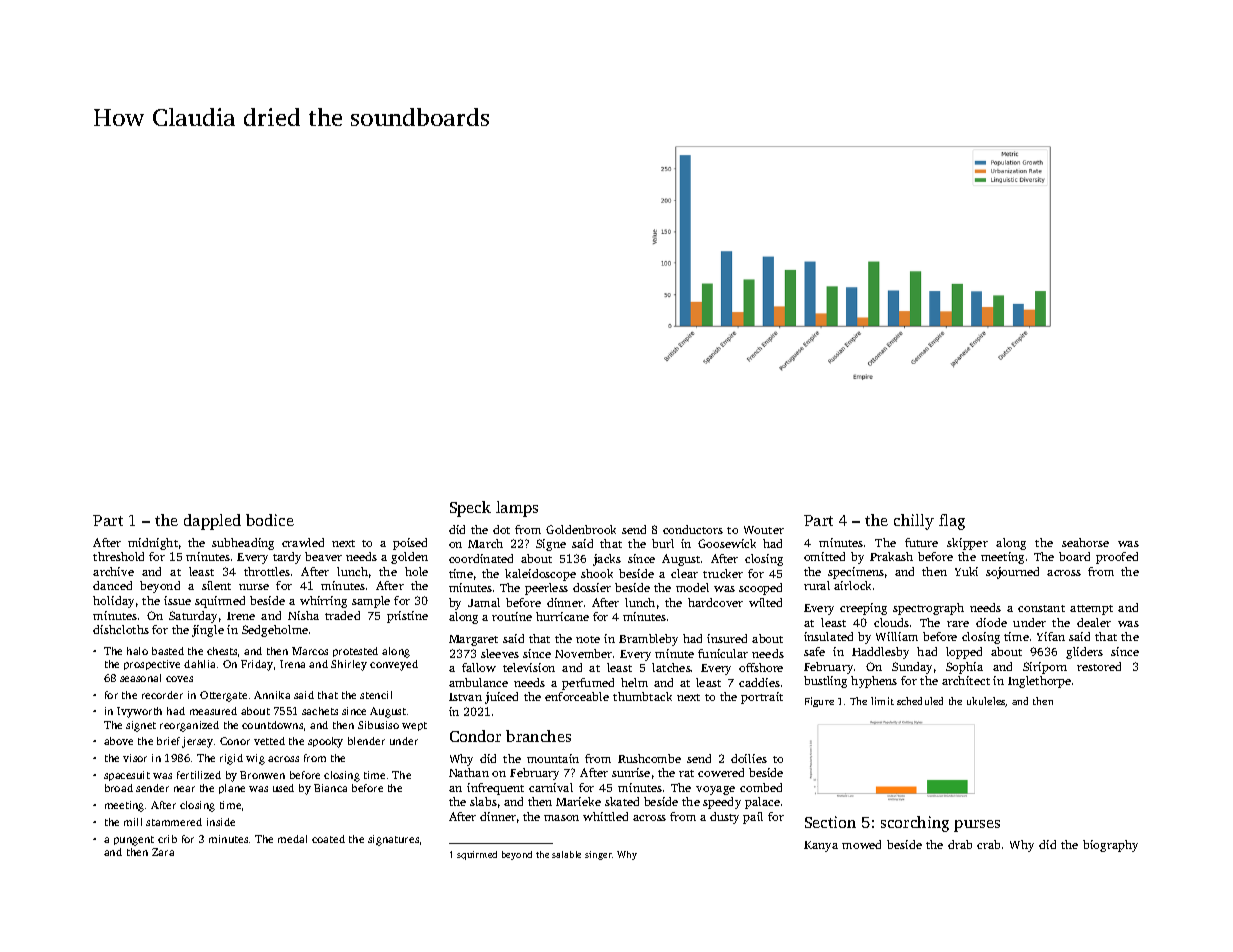  Describe the element at coordinates (863, 609) in the screenshot. I see `creeping` at that location.
